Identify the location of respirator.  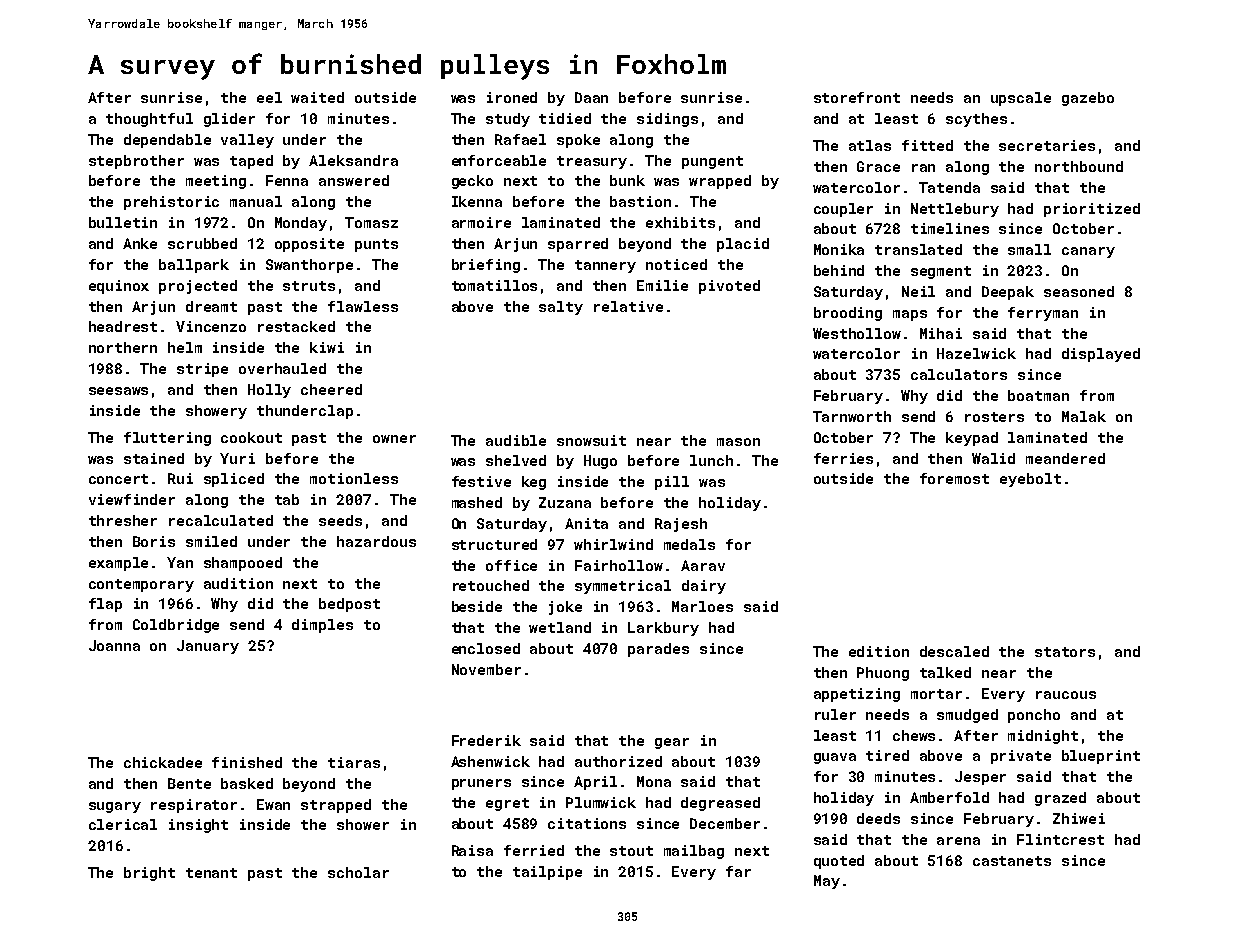
(194, 806).
